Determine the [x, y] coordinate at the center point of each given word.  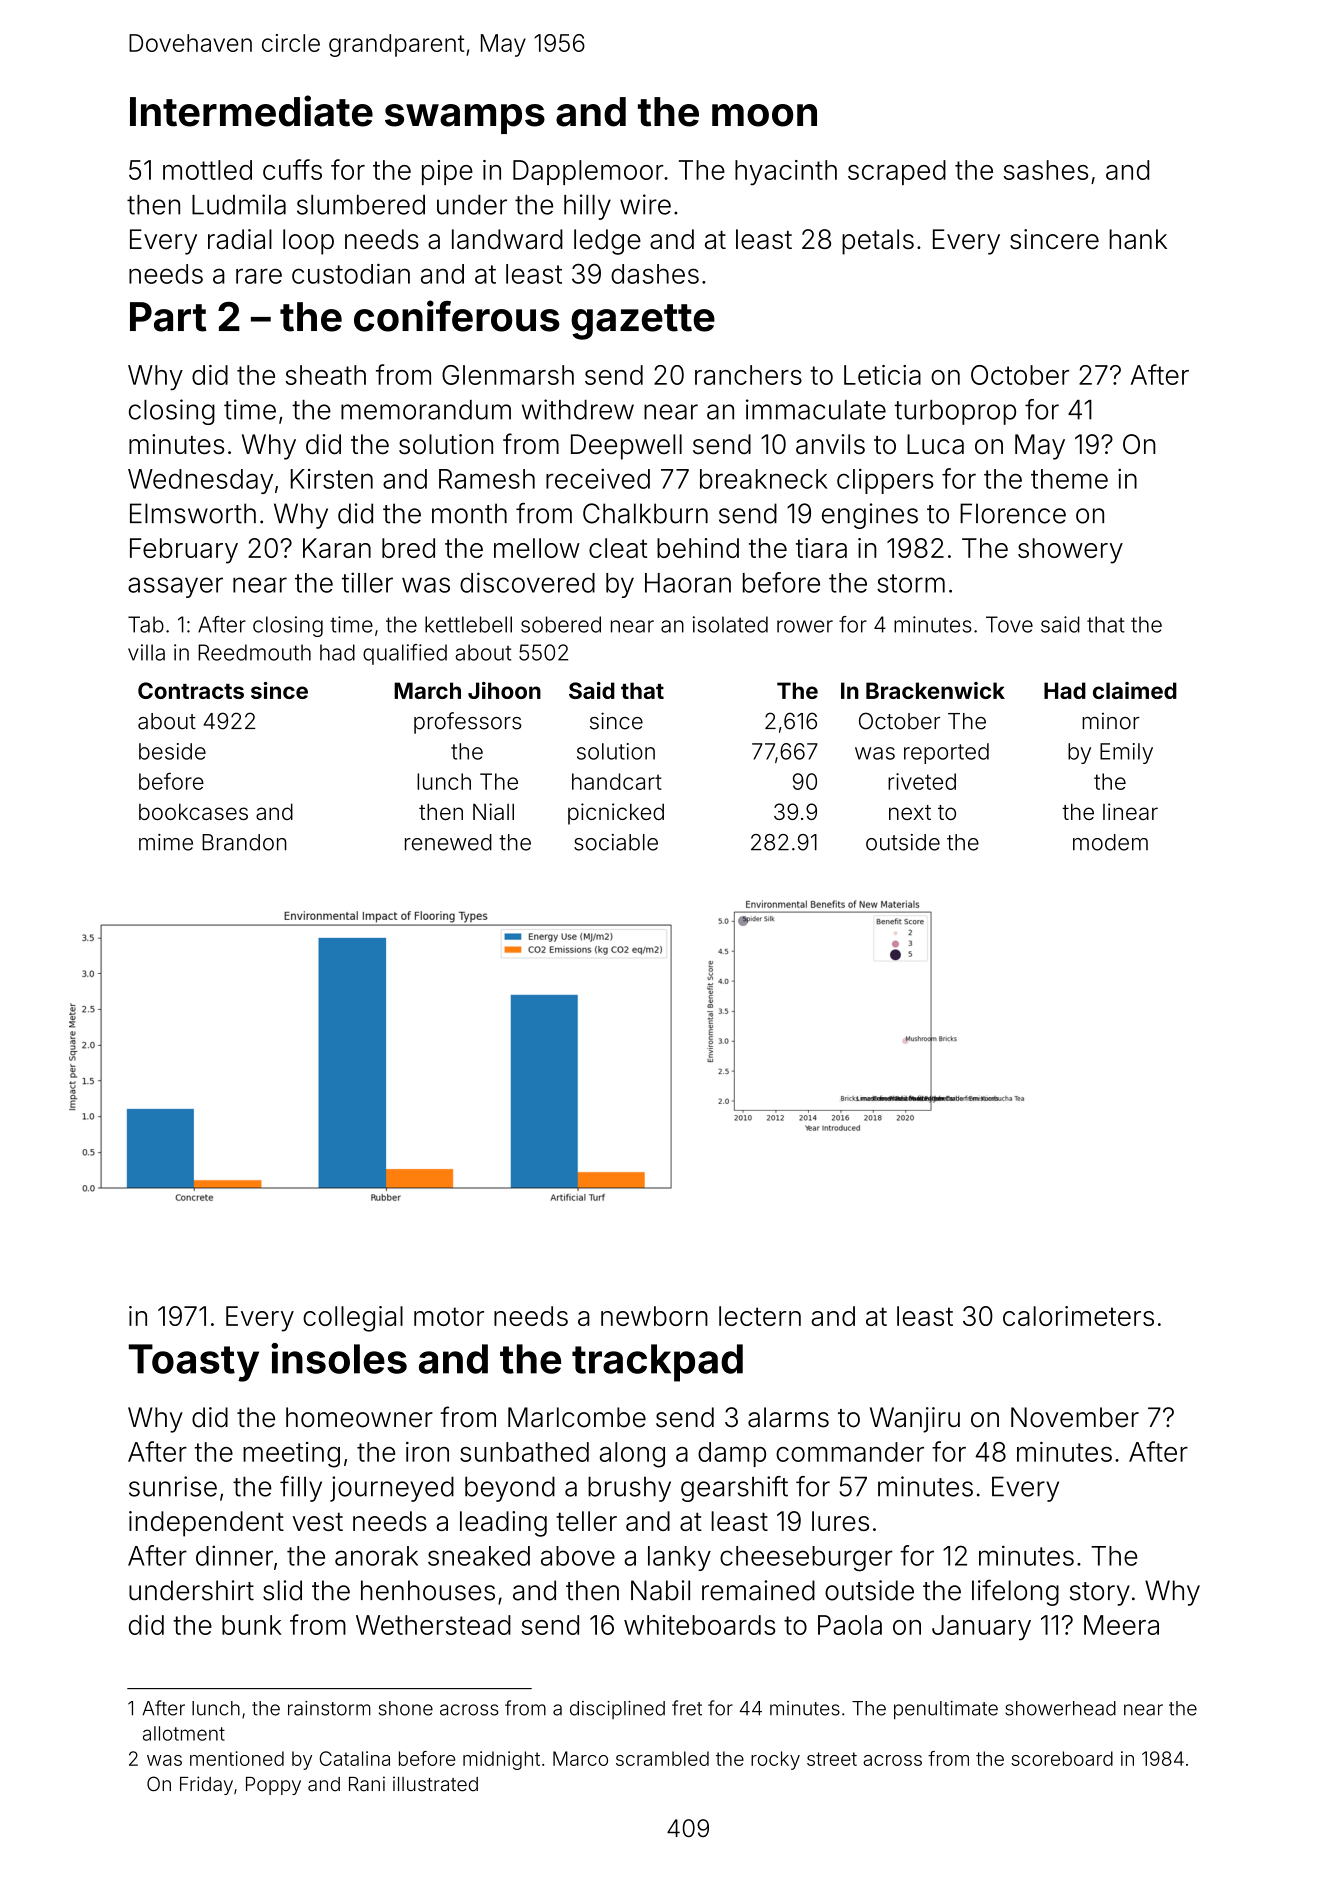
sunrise [173, 1486]
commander [850, 1452]
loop [308, 242]
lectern [760, 1316]
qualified [405, 654]
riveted [922, 781]
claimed [1135, 690]
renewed [448, 842]
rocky [775, 1760]
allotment [184, 1733]
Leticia [882, 375]
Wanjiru [915, 1420]
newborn [654, 1316]
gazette [643, 322]
